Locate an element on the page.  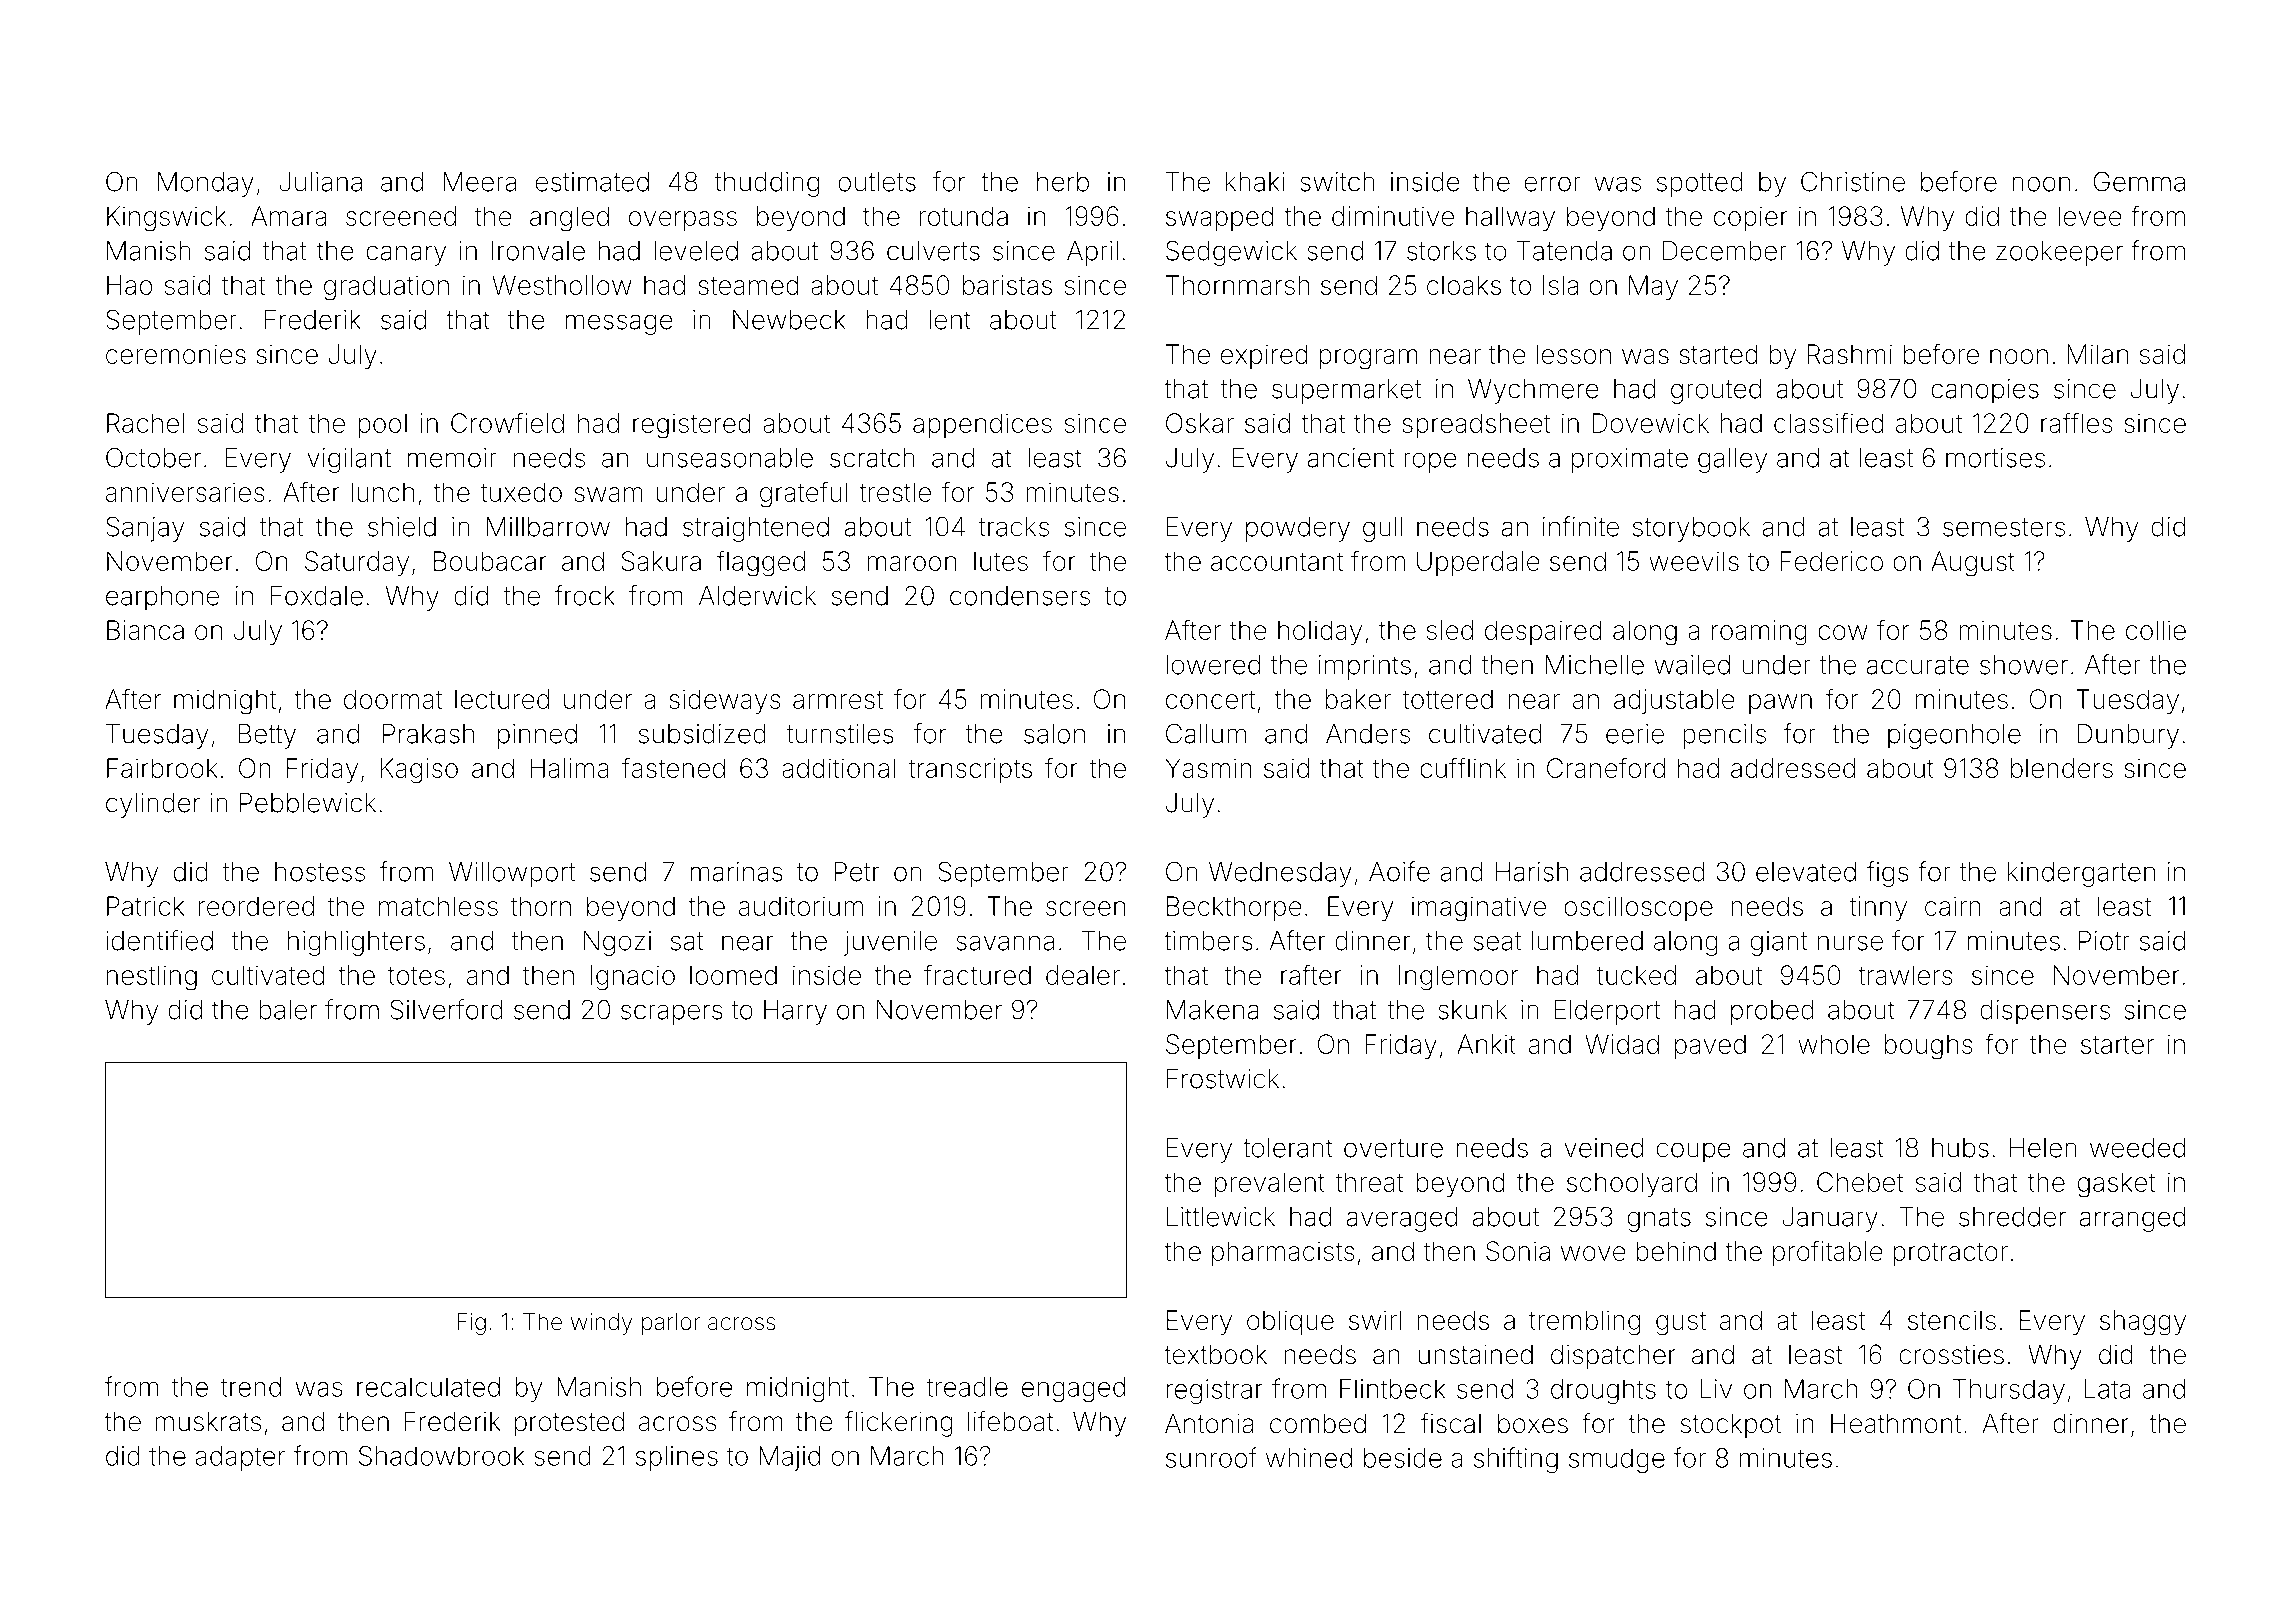
gull is located at coordinates (1383, 529).
